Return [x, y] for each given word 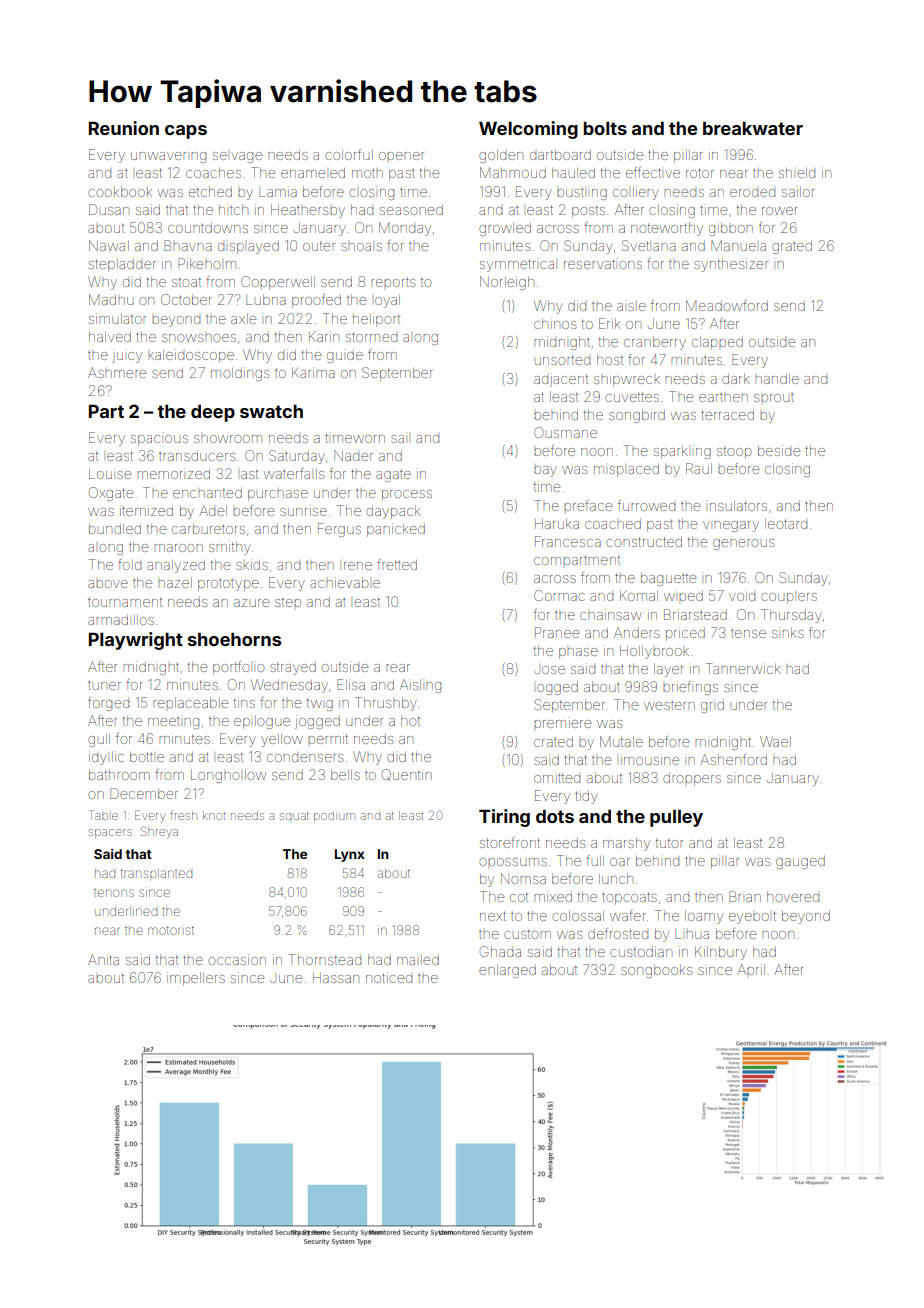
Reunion [124, 128]
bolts [605, 128]
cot [519, 897]
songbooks [656, 971]
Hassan [336, 978]
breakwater [753, 128]
